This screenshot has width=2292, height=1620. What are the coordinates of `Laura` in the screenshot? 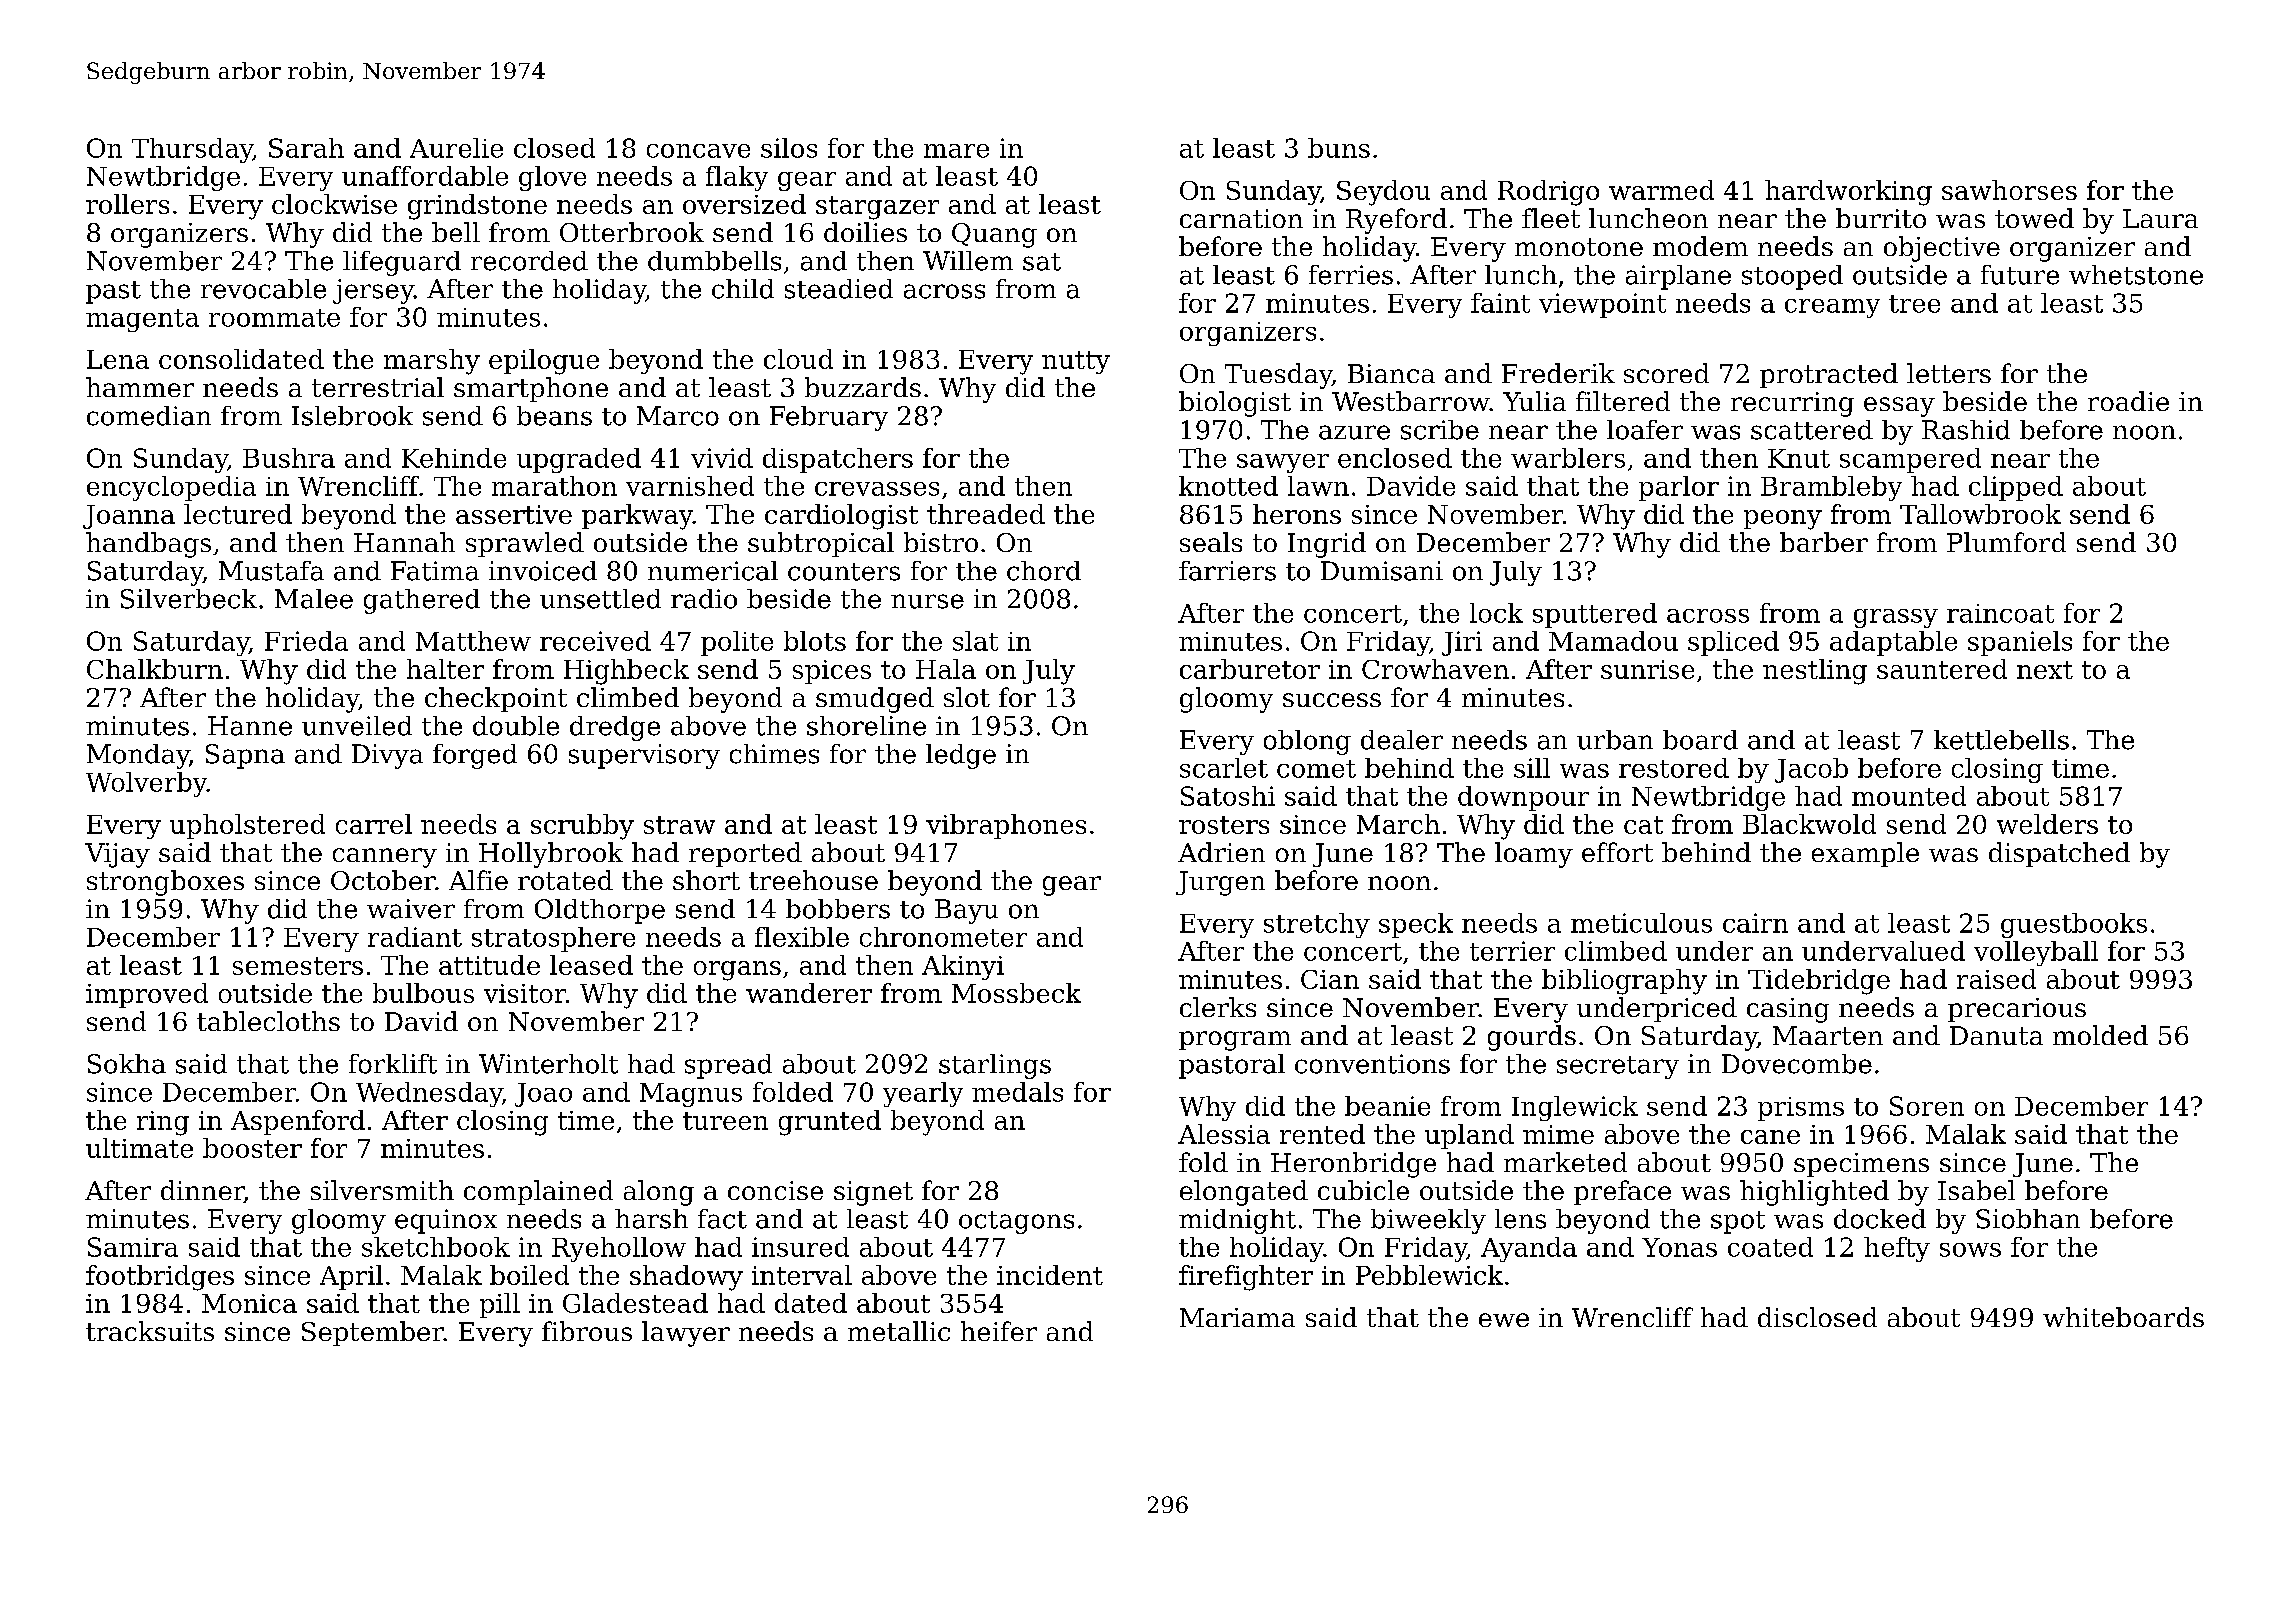 It's located at (2160, 218).
